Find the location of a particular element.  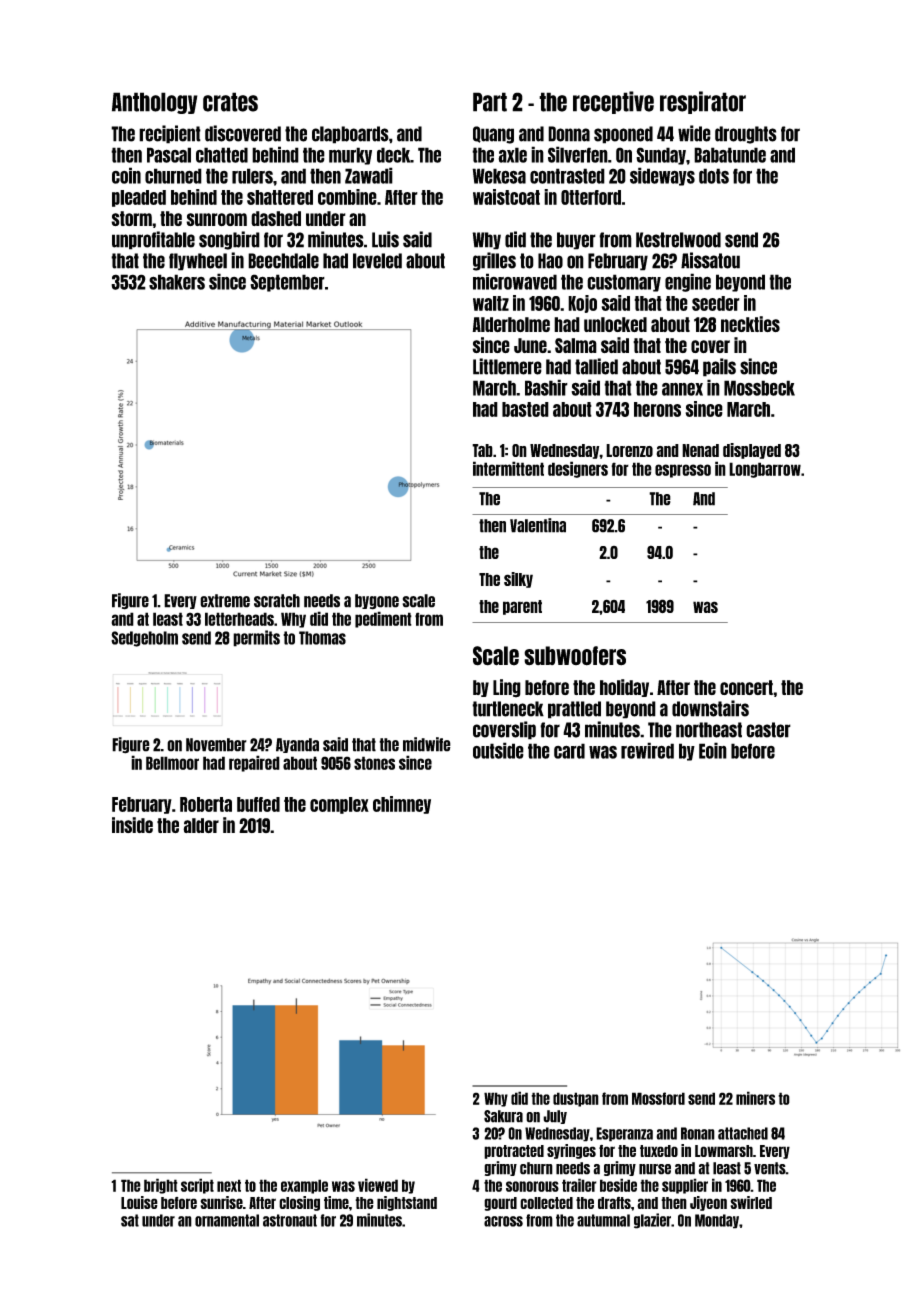

shakers is located at coordinates (177, 282).
